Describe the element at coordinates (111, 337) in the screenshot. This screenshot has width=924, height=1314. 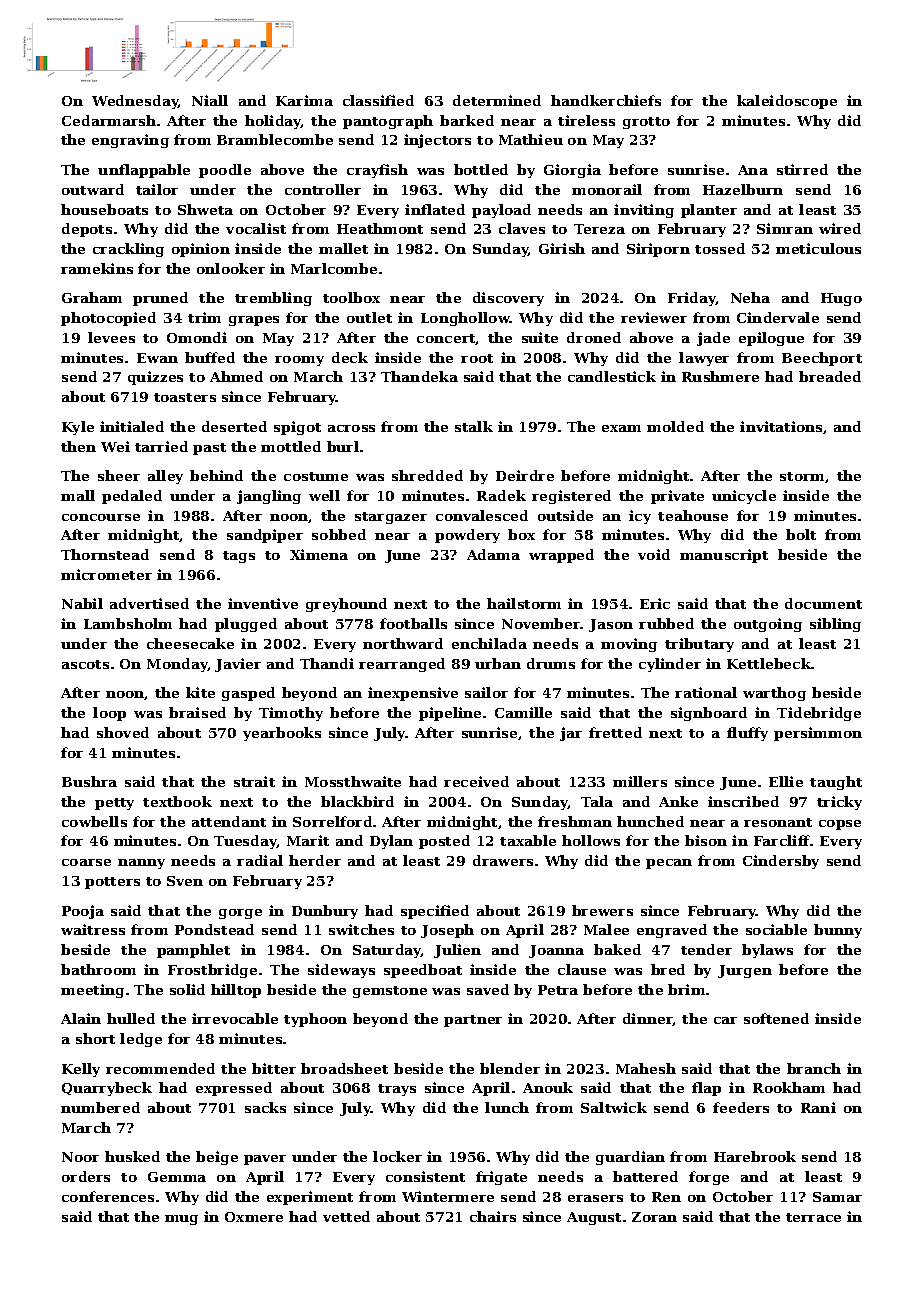
I see `levees` at that location.
